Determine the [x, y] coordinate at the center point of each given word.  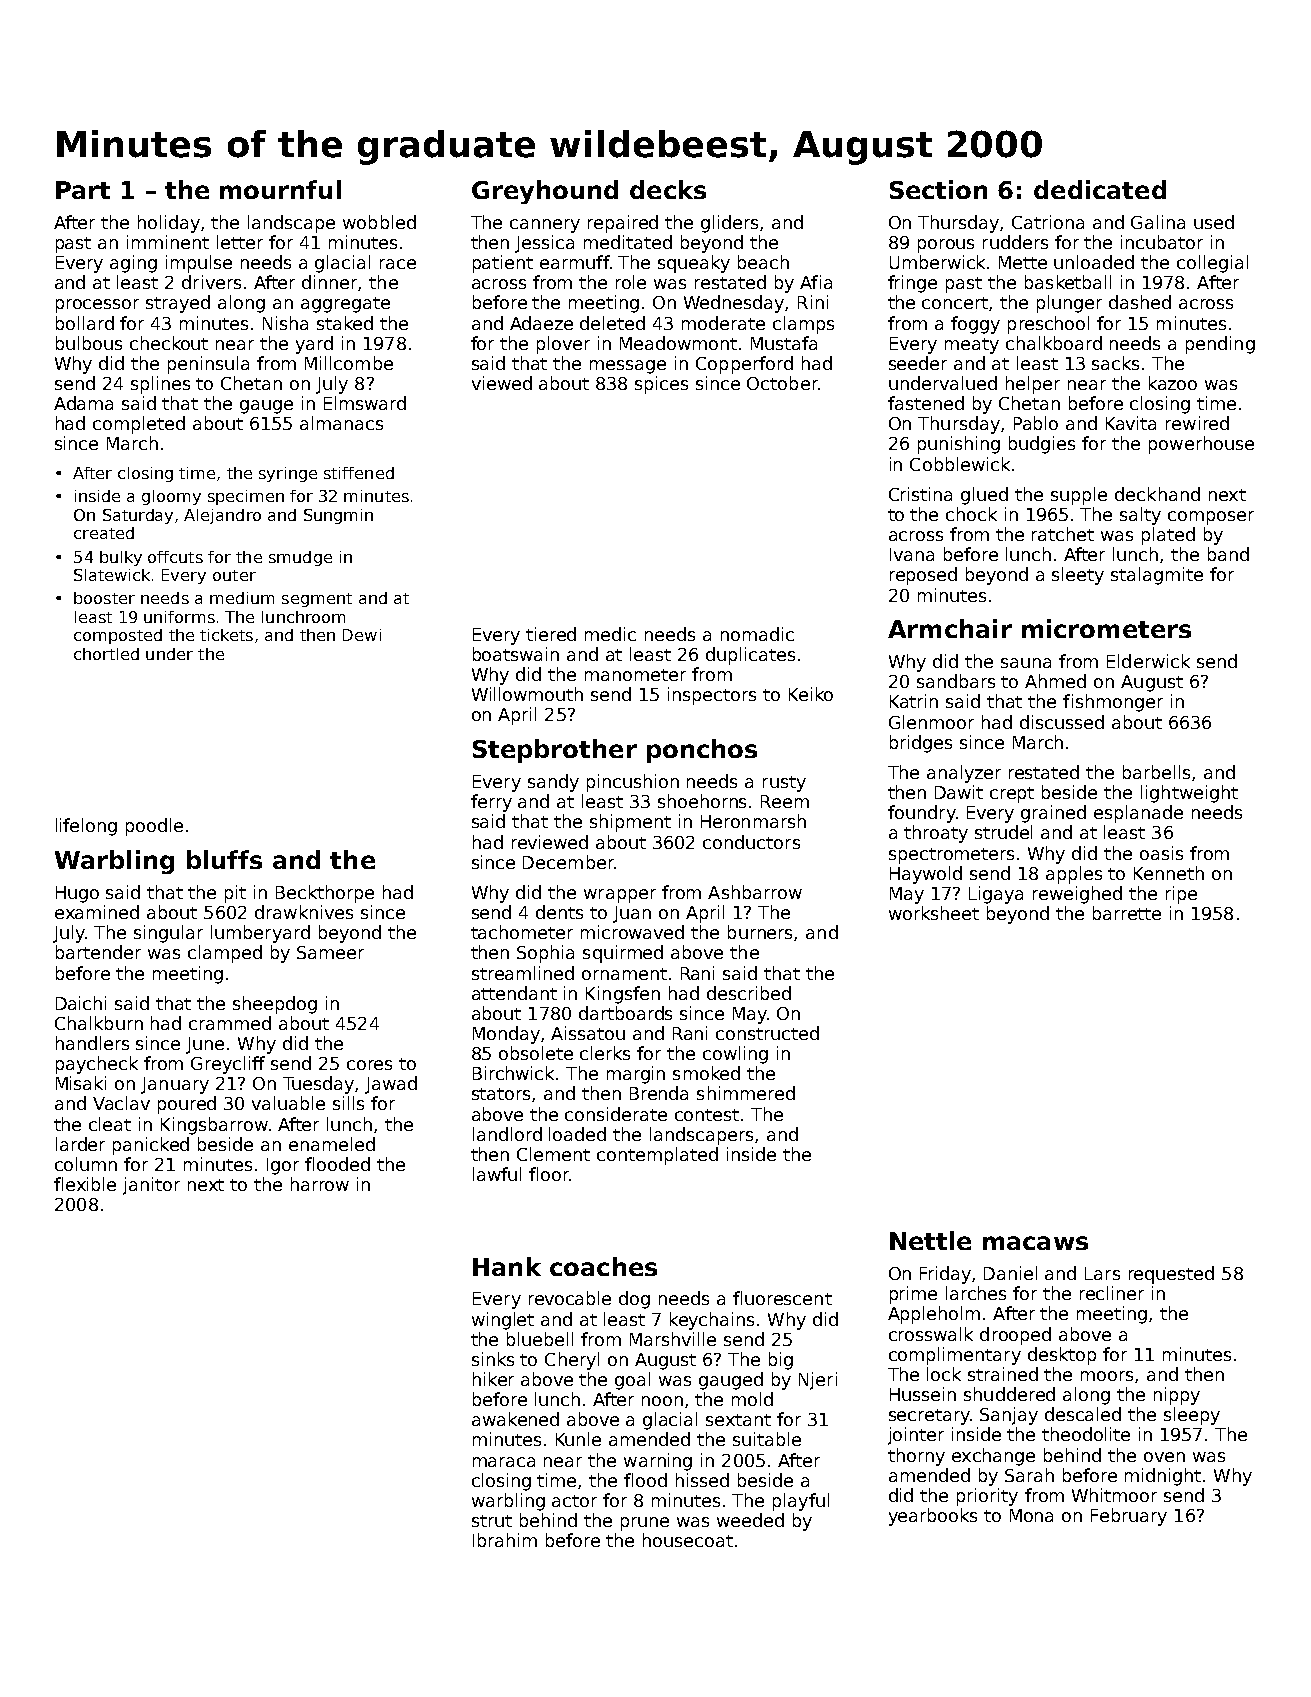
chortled [106, 654]
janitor [151, 1186]
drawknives [304, 912]
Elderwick [1148, 661]
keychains [712, 1321]
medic [610, 634]
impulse [199, 264]
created [104, 533]
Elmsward [365, 403]
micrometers [1106, 628]
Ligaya [996, 895]
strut [492, 1521]
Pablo [1036, 423]
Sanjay [1009, 1416]
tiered [551, 634]
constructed [767, 1033]
